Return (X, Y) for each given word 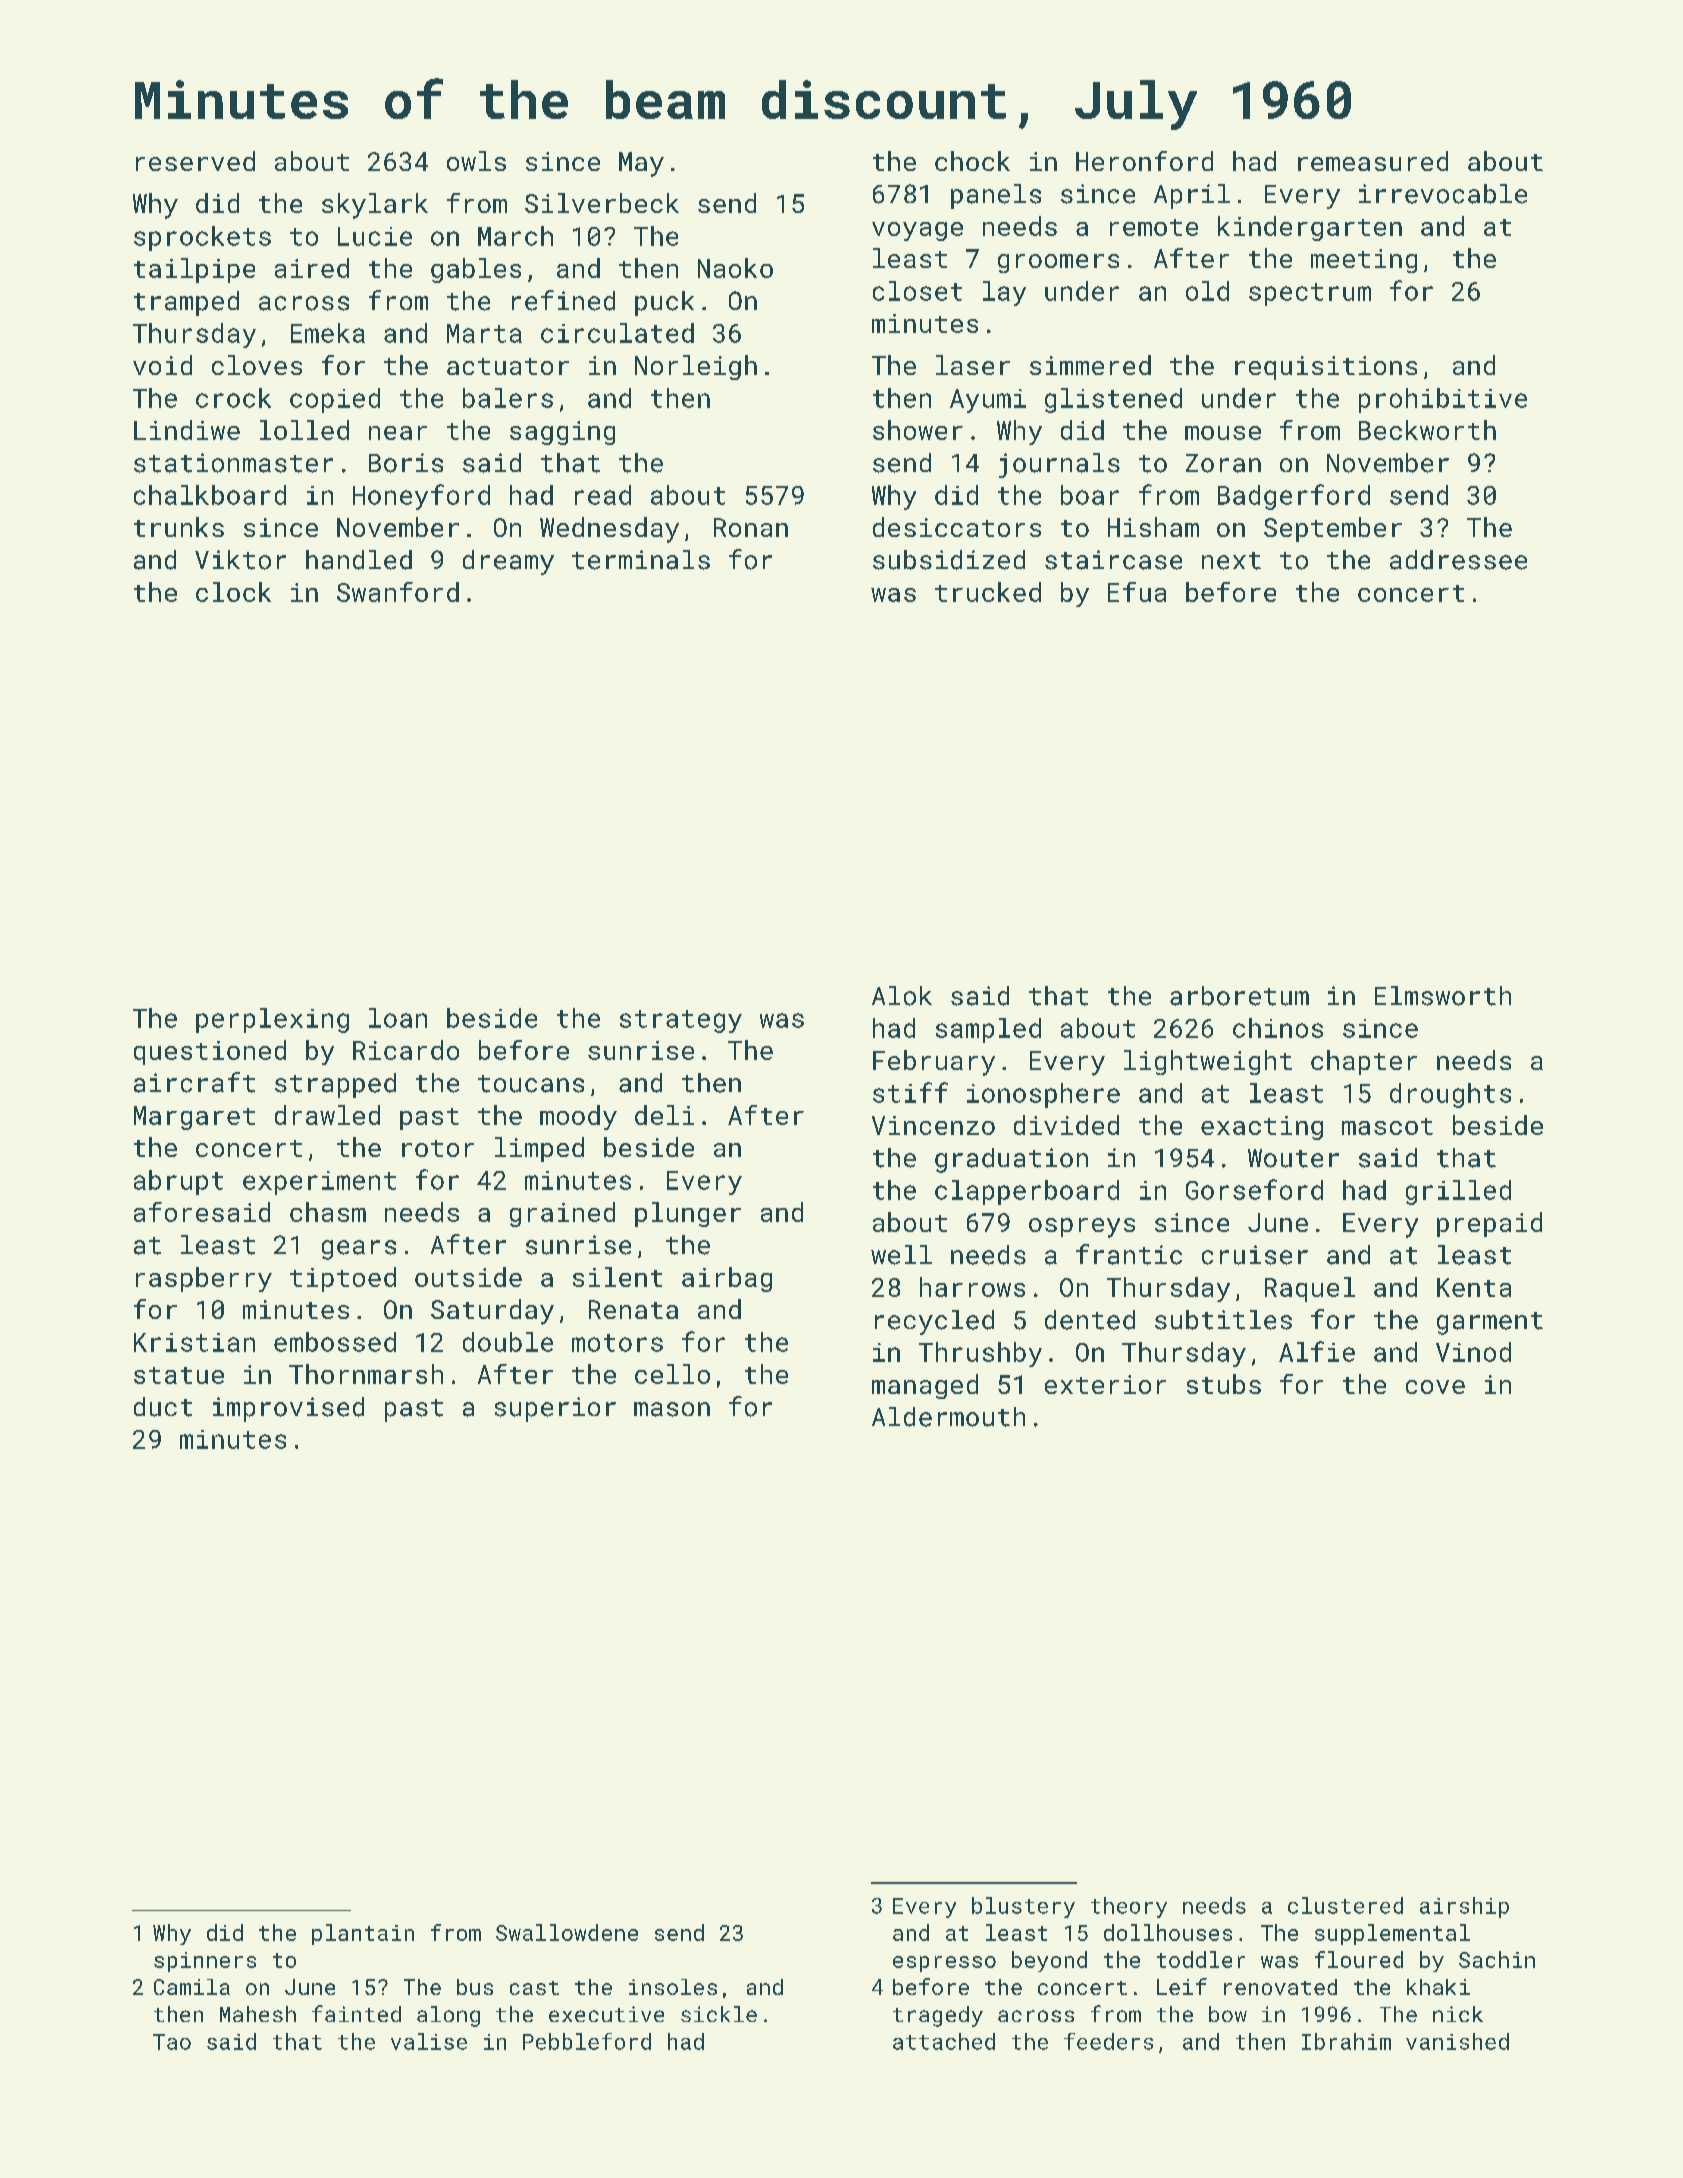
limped (539, 1149)
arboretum (1239, 996)
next (1231, 561)
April (1192, 196)
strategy (681, 1021)
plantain (363, 1934)
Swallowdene (567, 1932)
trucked (988, 592)
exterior (1105, 1384)
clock (233, 592)
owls (476, 161)
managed (925, 1386)
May (641, 164)
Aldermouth (948, 1417)
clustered (1345, 1905)
